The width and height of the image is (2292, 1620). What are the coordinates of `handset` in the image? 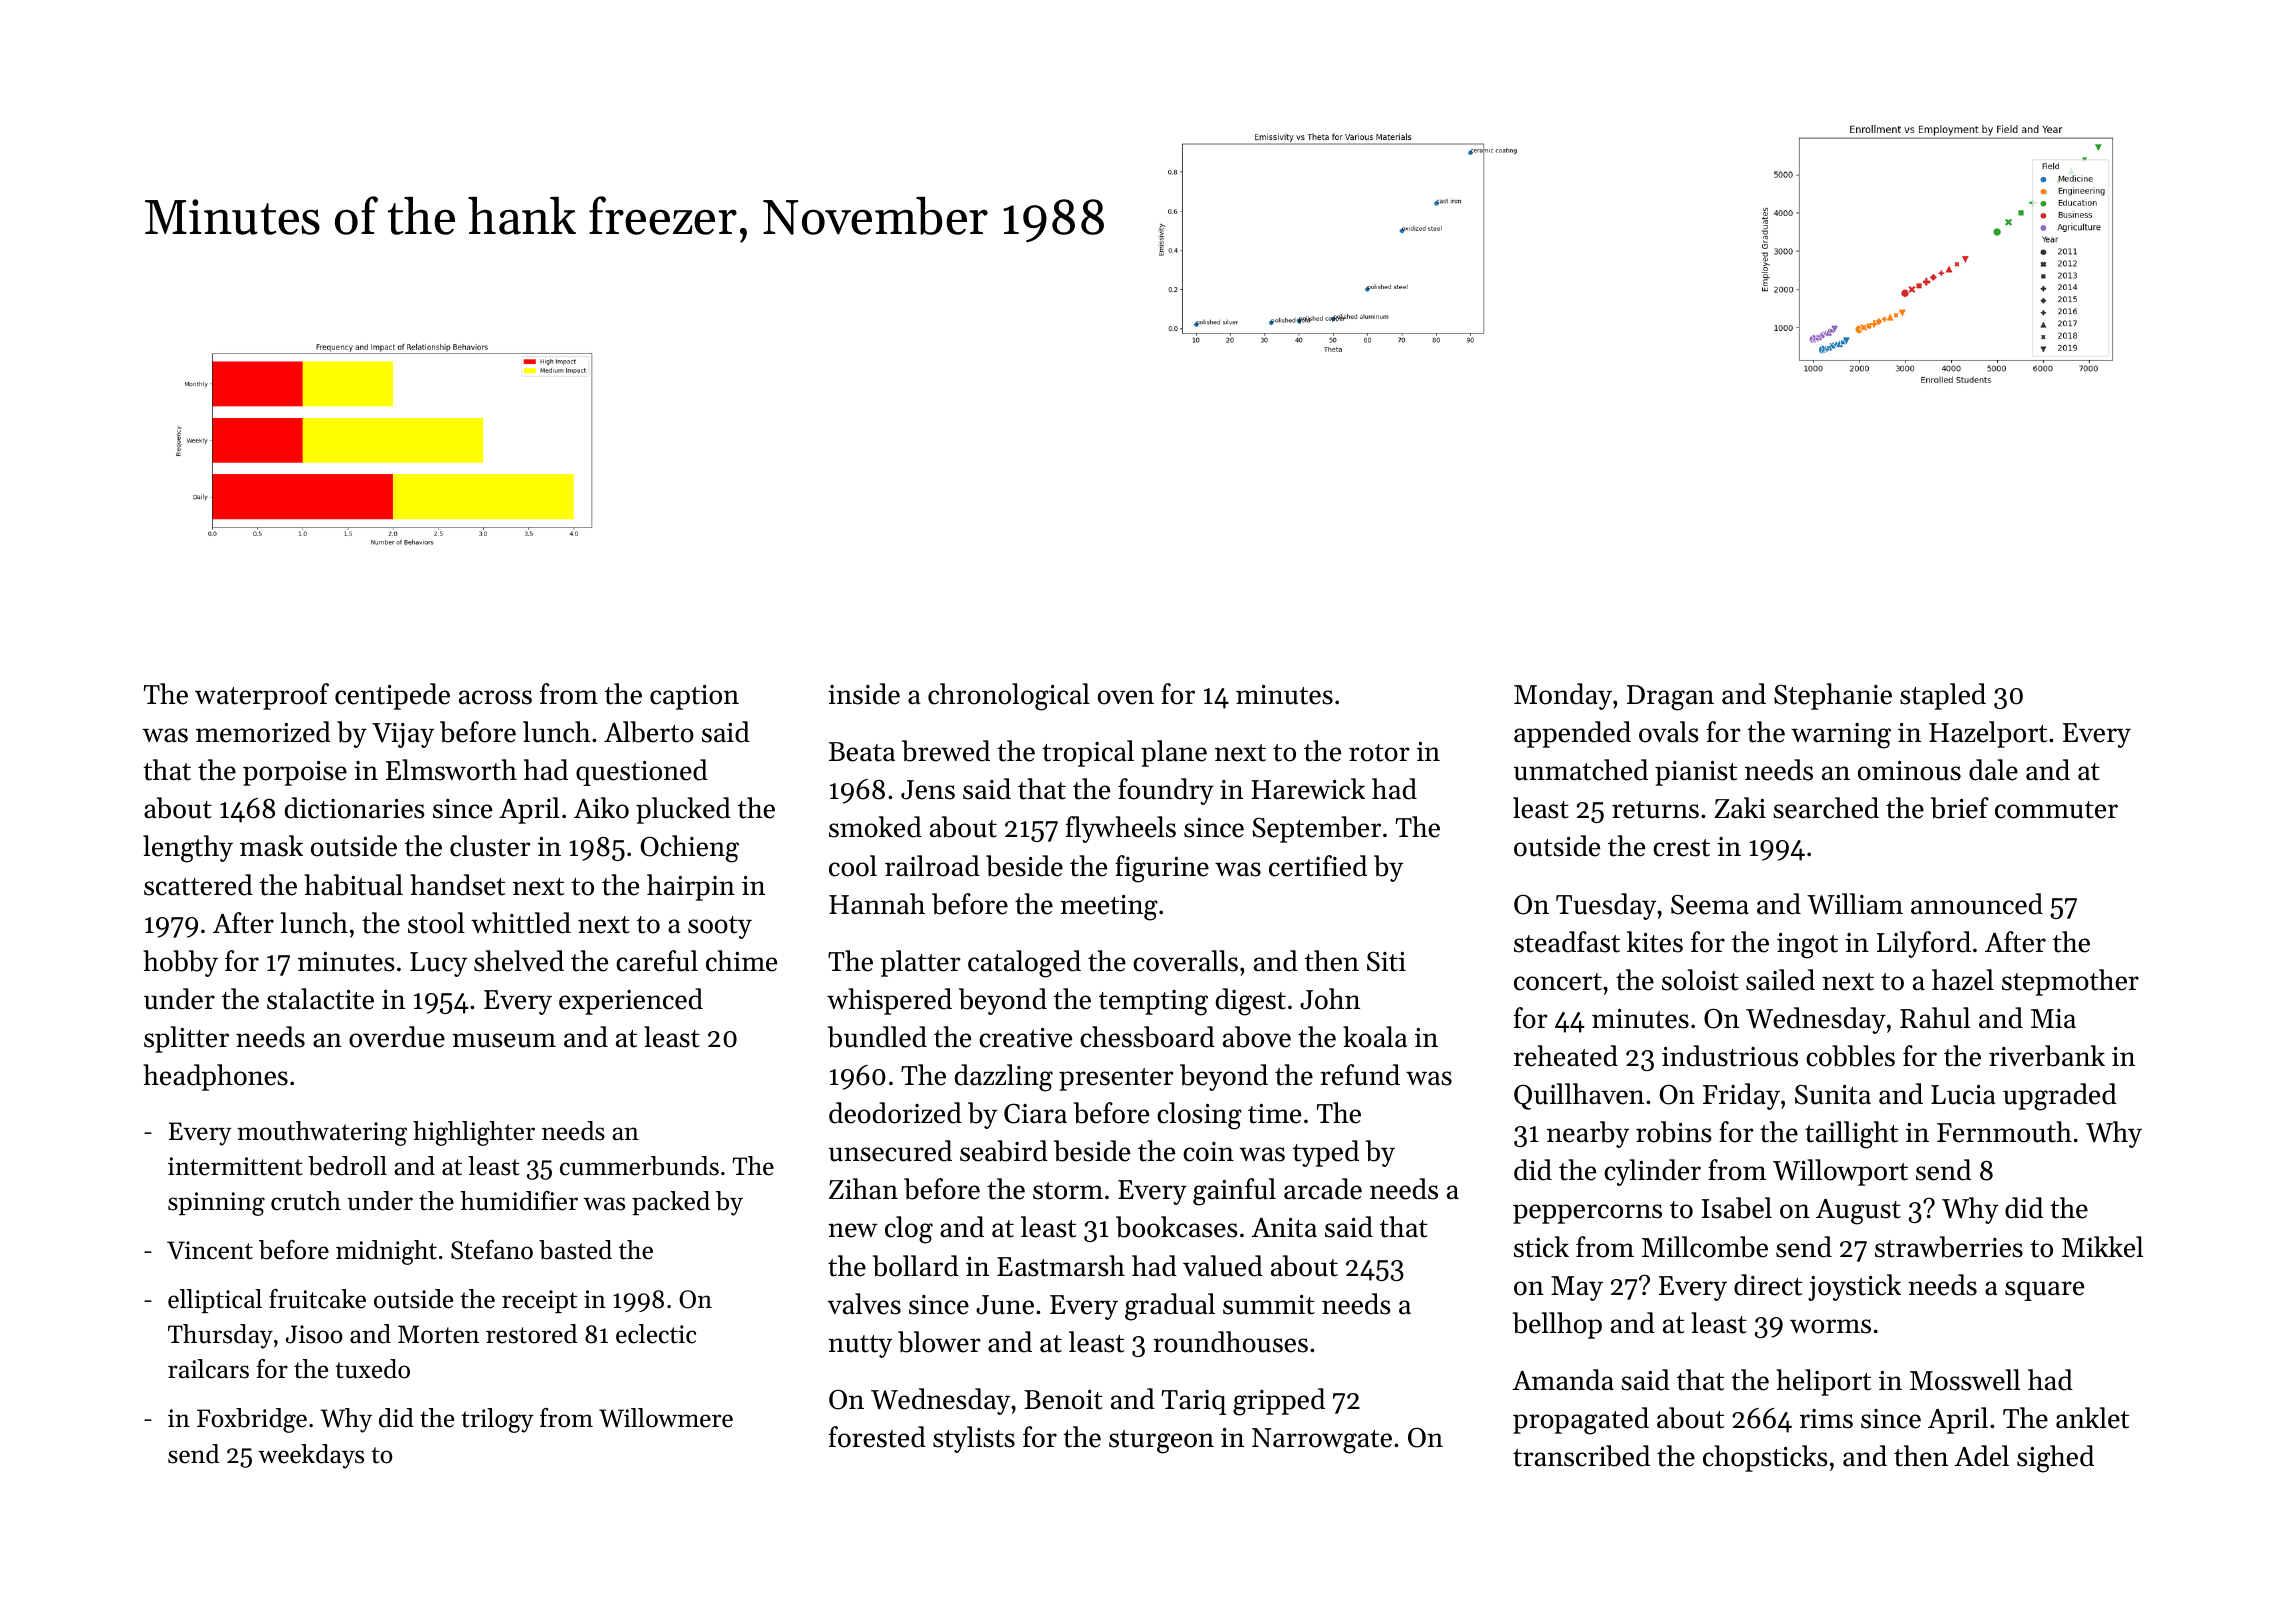 It's located at (458, 885).
